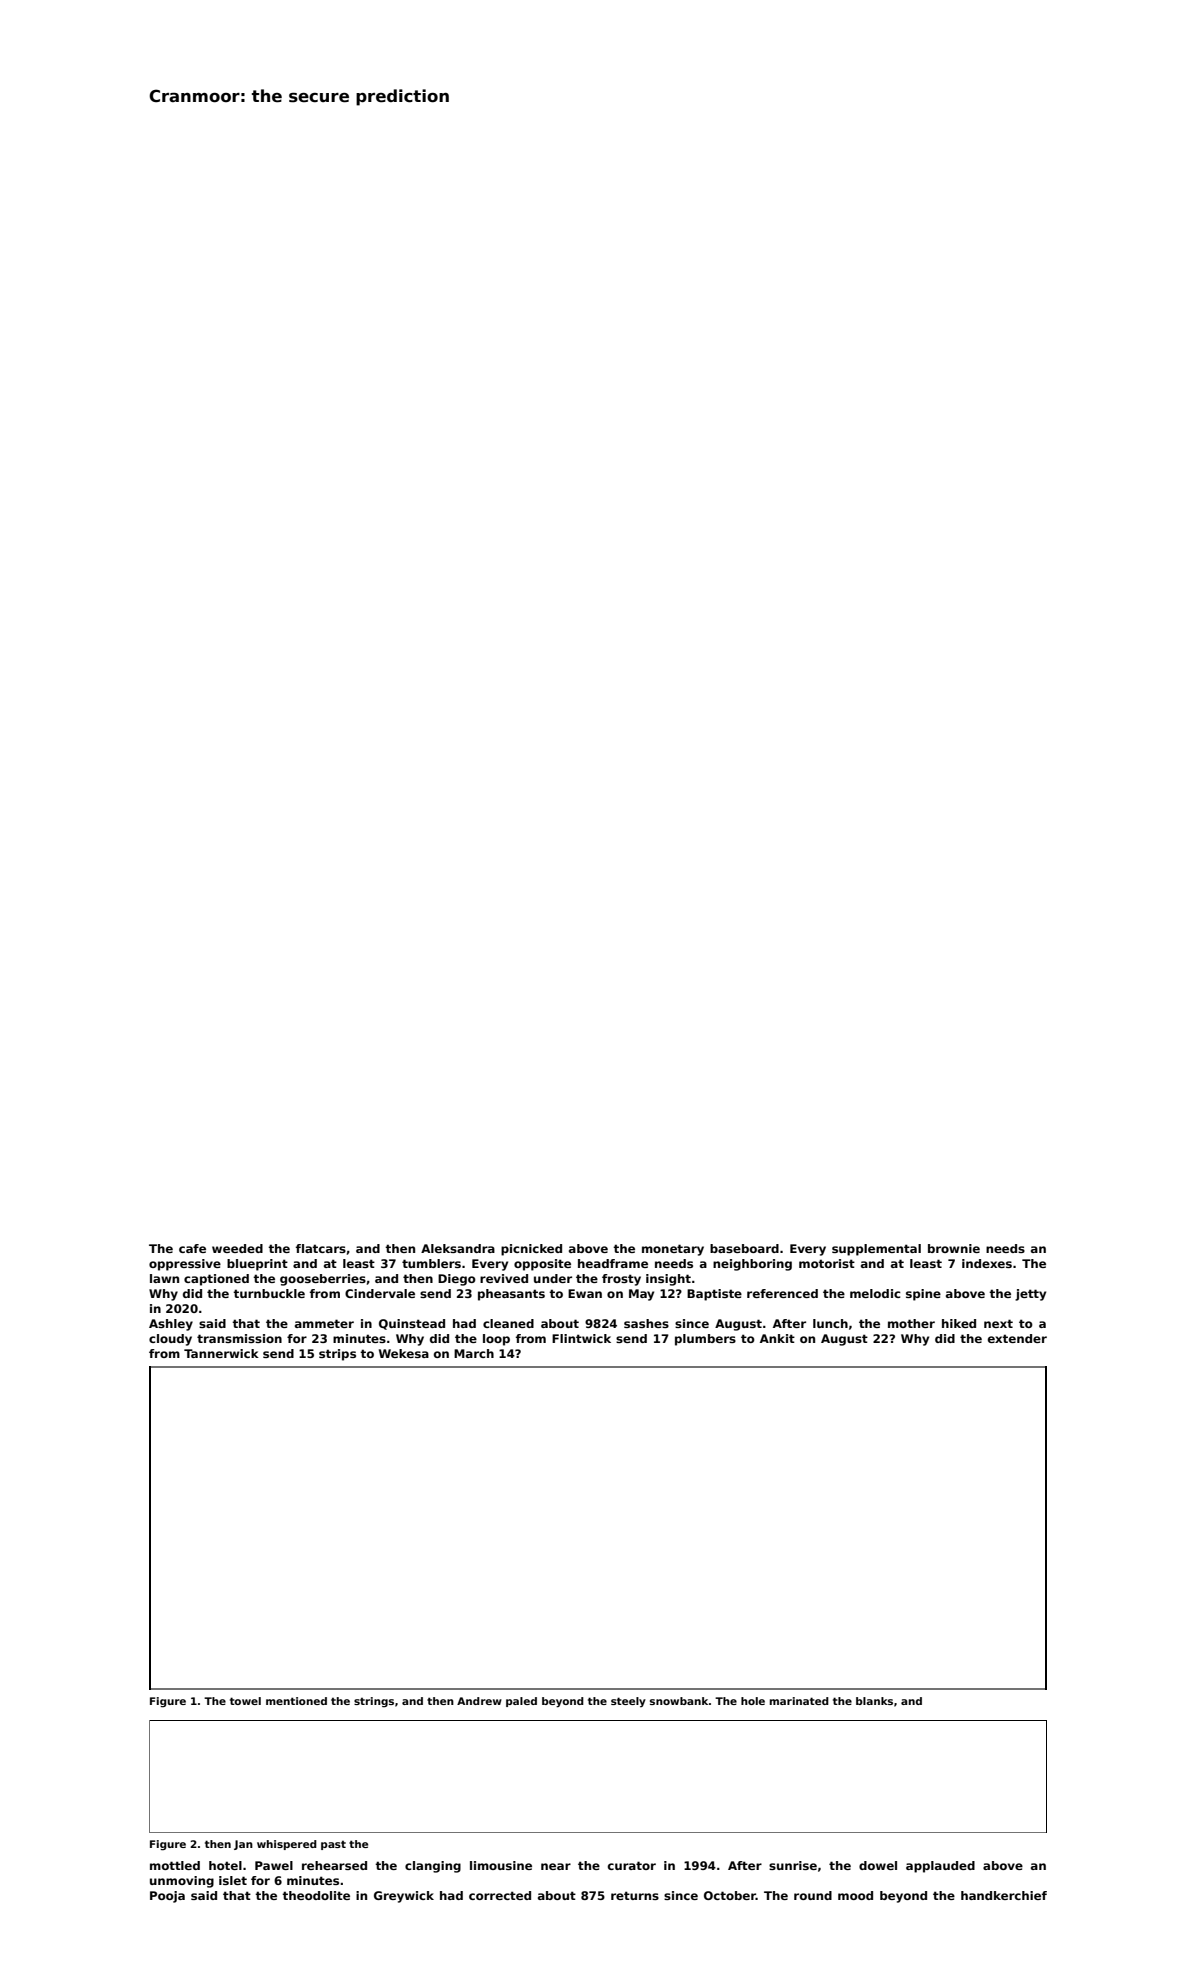  Describe the element at coordinates (324, 1323) in the page. I see `ammeter` at that location.
